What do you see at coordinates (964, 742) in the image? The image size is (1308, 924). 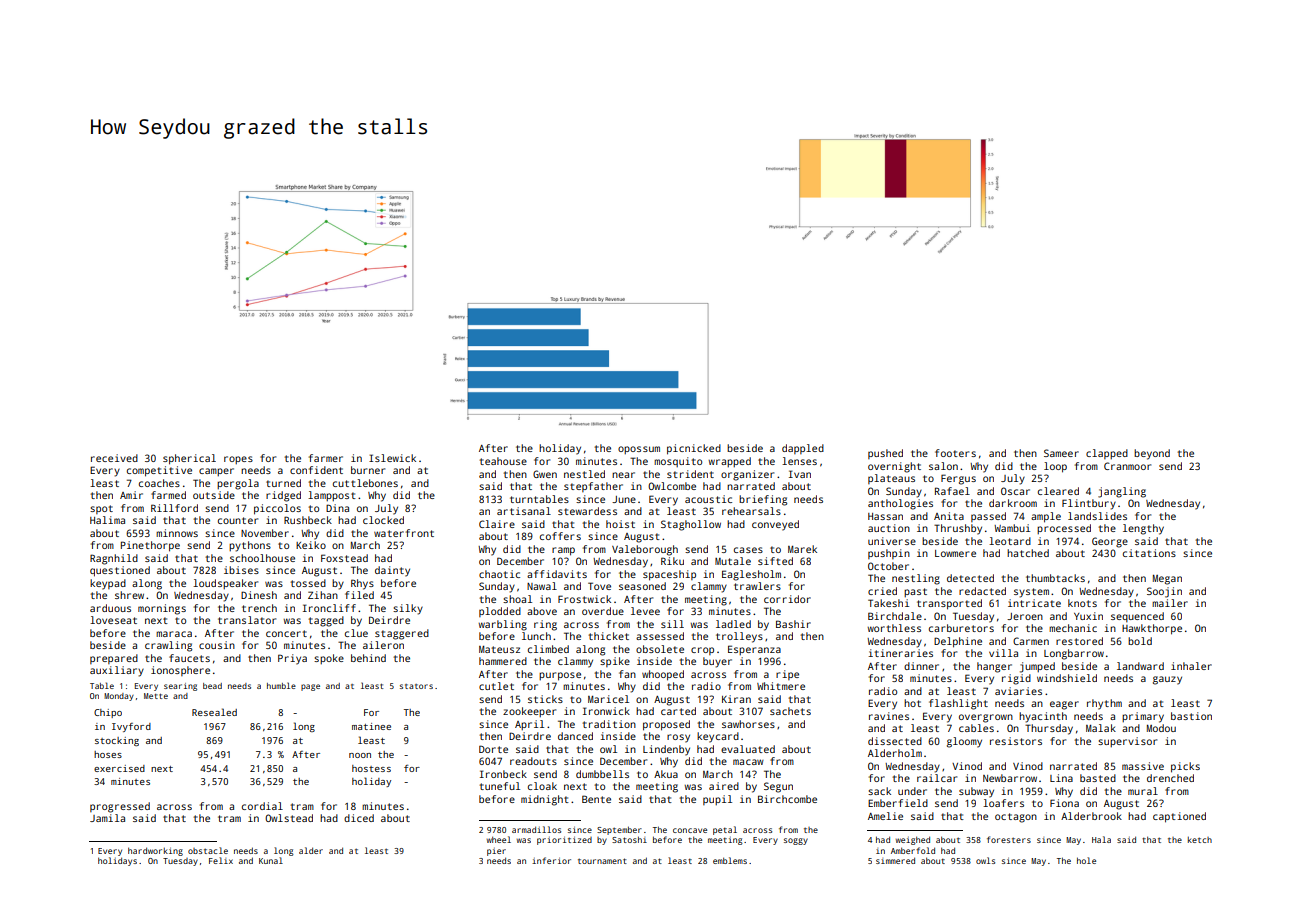 I see `gloomy` at bounding box center [964, 742].
